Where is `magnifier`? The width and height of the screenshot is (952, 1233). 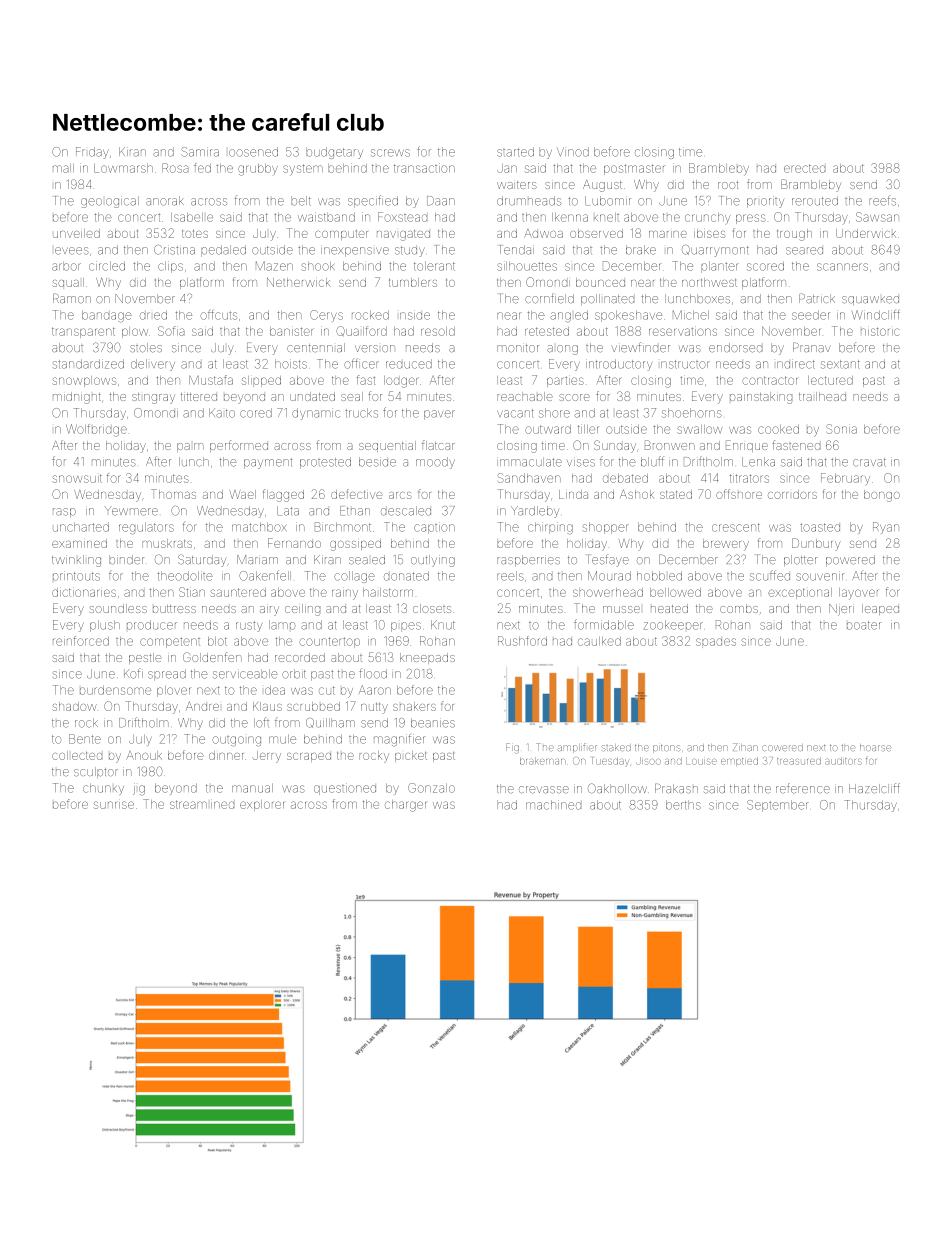 magnifier is located at coordinates (399, 740).
